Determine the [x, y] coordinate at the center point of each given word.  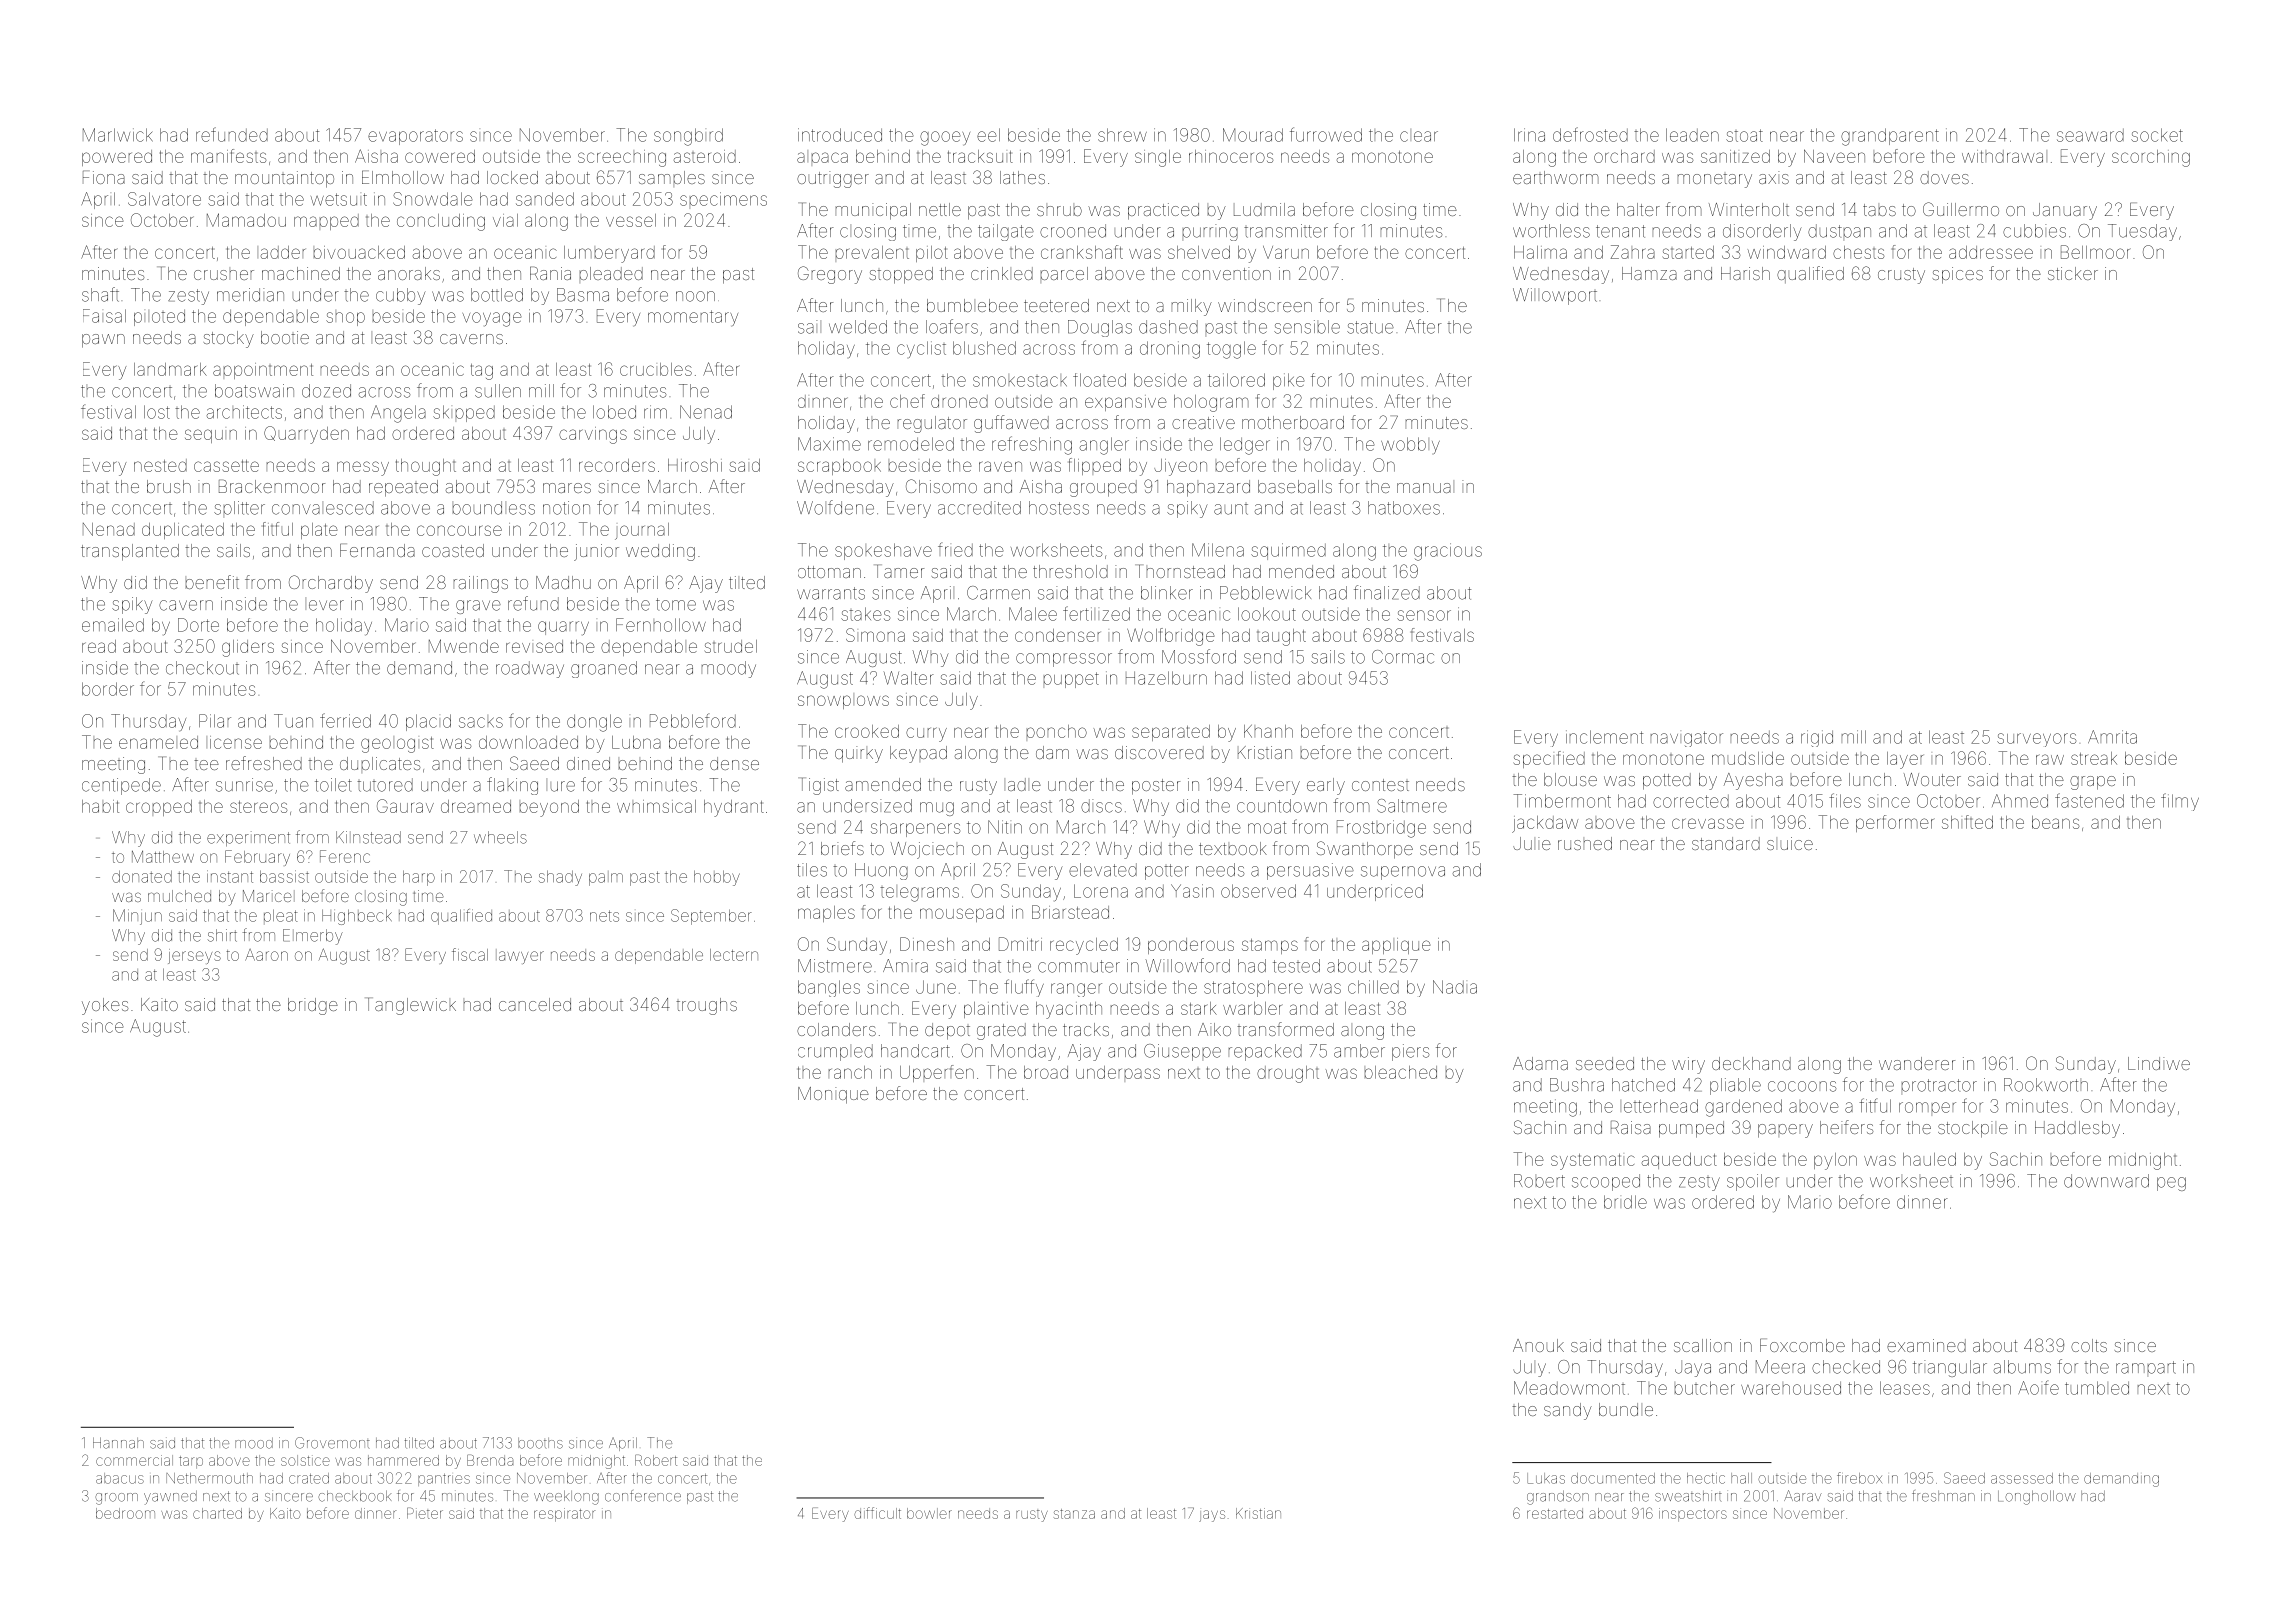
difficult [877, 1513]
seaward [2090, 135]
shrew [1122, 135]
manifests [228, 156]
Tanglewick [410, 1006]
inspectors [1693, 1514]
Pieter [425, 1513]
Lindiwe [2159, 1063]
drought [1288, 1074]
